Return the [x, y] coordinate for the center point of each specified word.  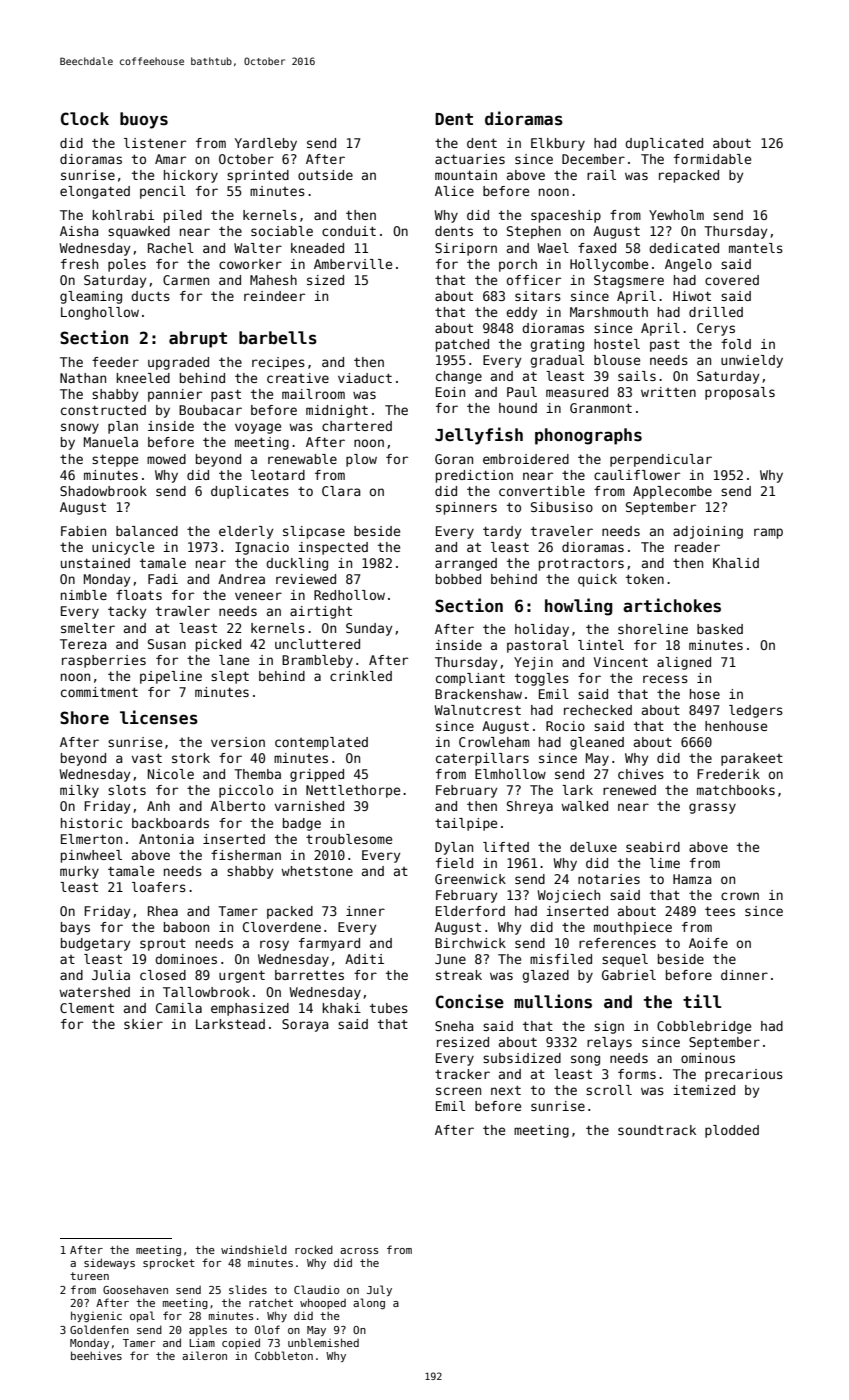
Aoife [708, 943]
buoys [144, 120]
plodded [732, 1131]
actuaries [470, 159]
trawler [183, 611]
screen [458, 1091]
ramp [768, 533]
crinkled [361, 676]
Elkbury [558, 144]
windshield [254, 1249]
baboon [186, 927]
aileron [204, 1355]
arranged [466, 564]
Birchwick [470, 943]
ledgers [756, 711]
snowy [80, 428]
